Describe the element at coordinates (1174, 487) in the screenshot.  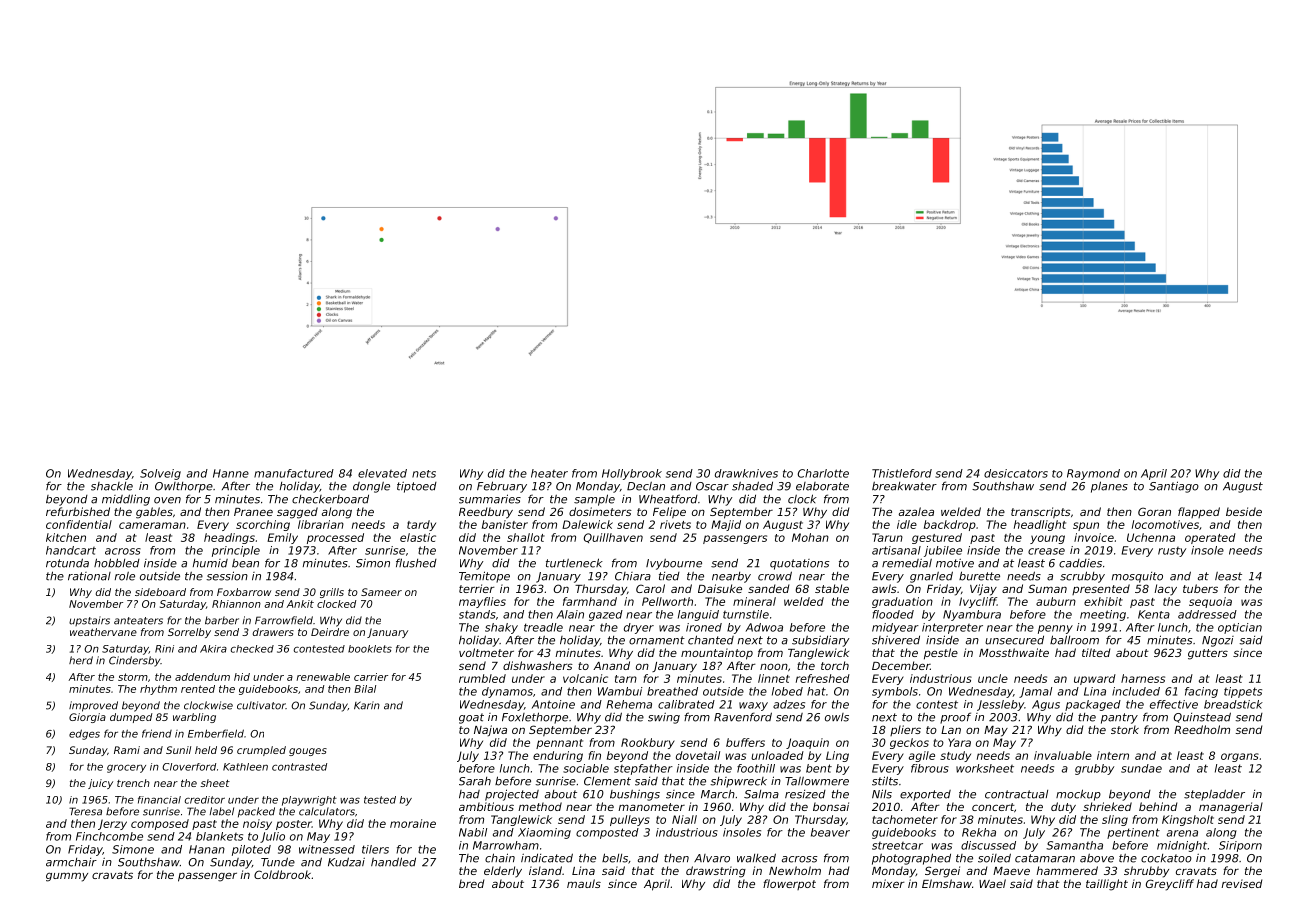
I see `Santiago` at that location.
